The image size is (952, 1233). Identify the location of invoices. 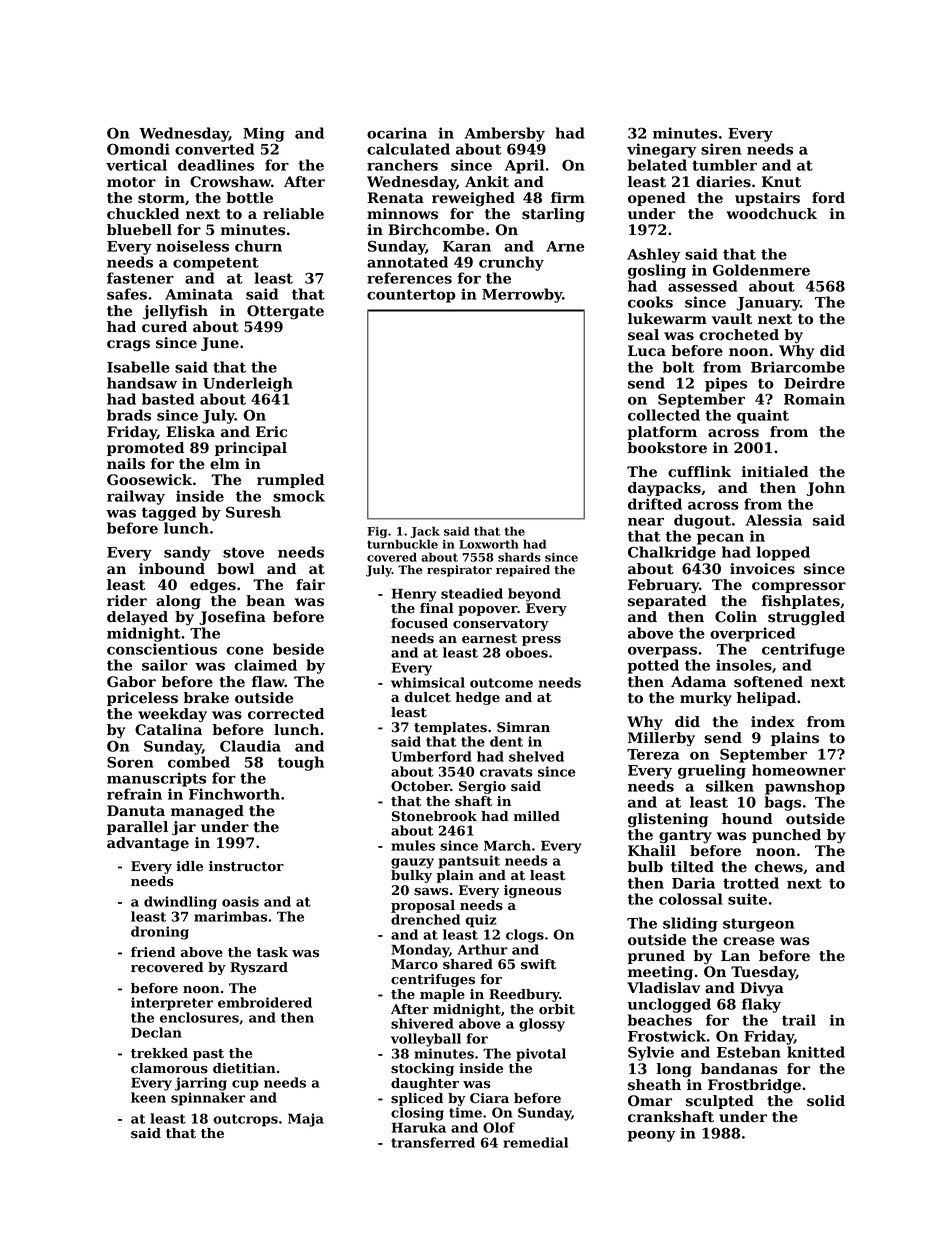
(762, 569).
